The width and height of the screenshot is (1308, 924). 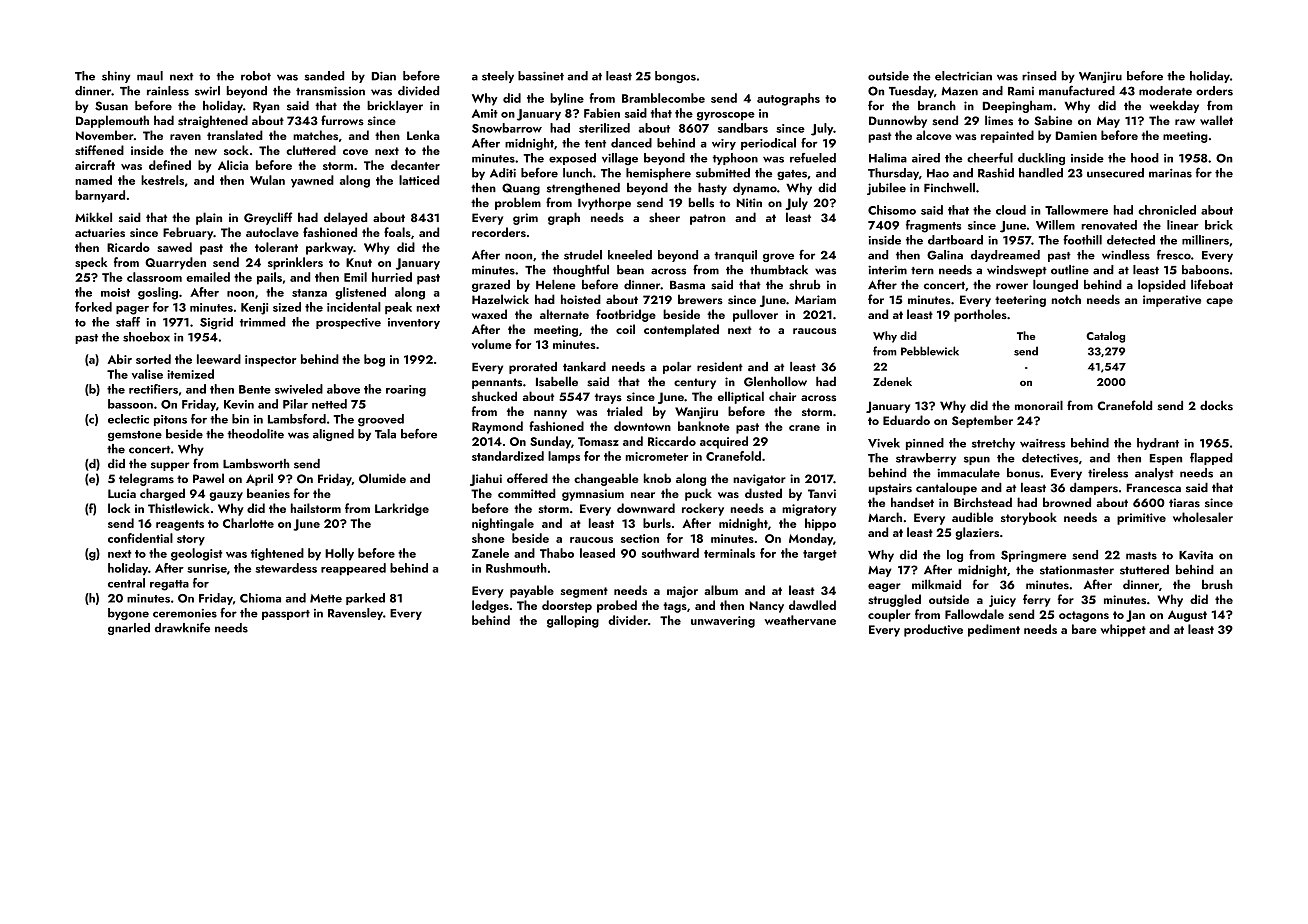 I want to click on Dunnowby, so click(x=898, y=121).
